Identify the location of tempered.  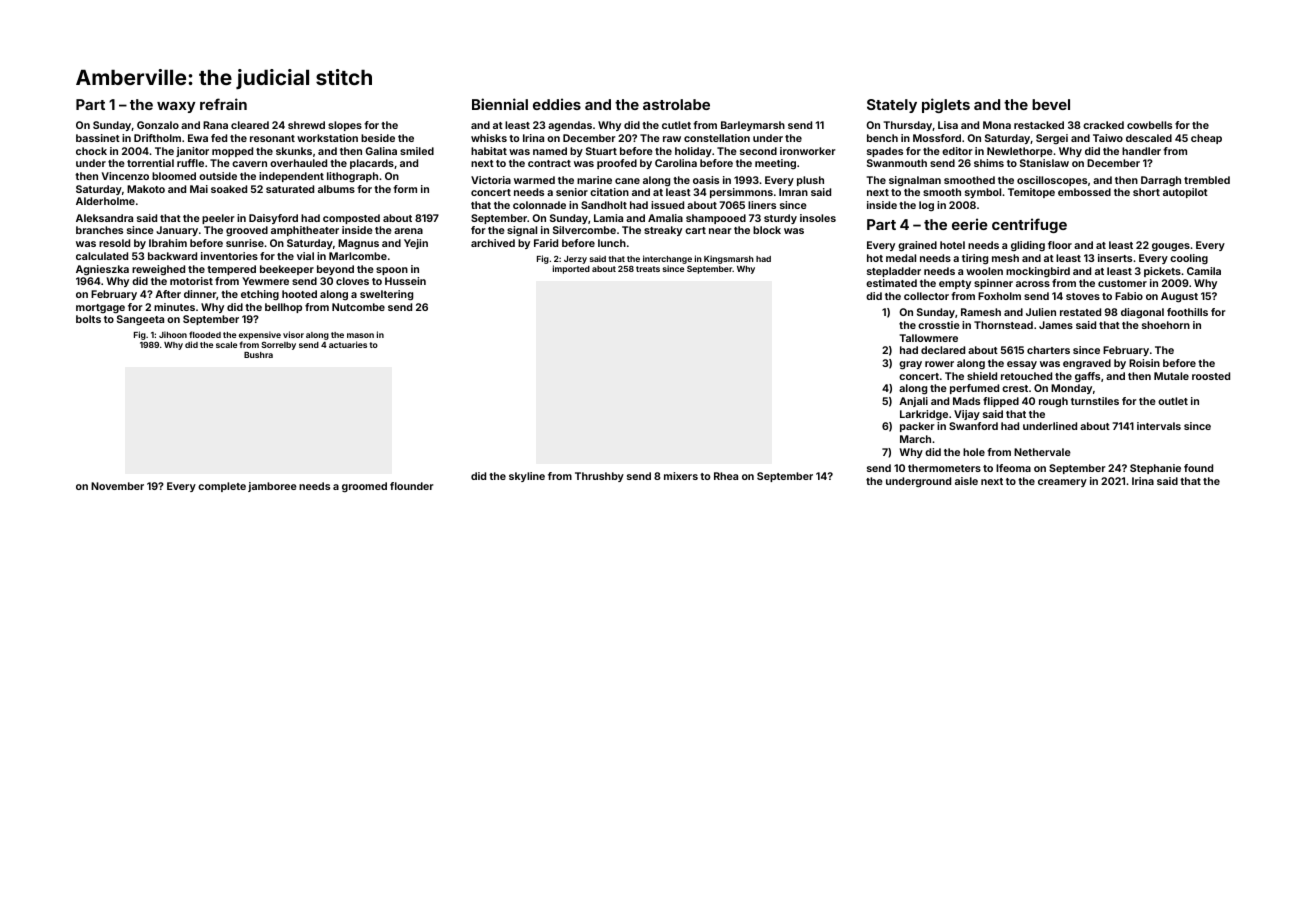
(231, 270).
